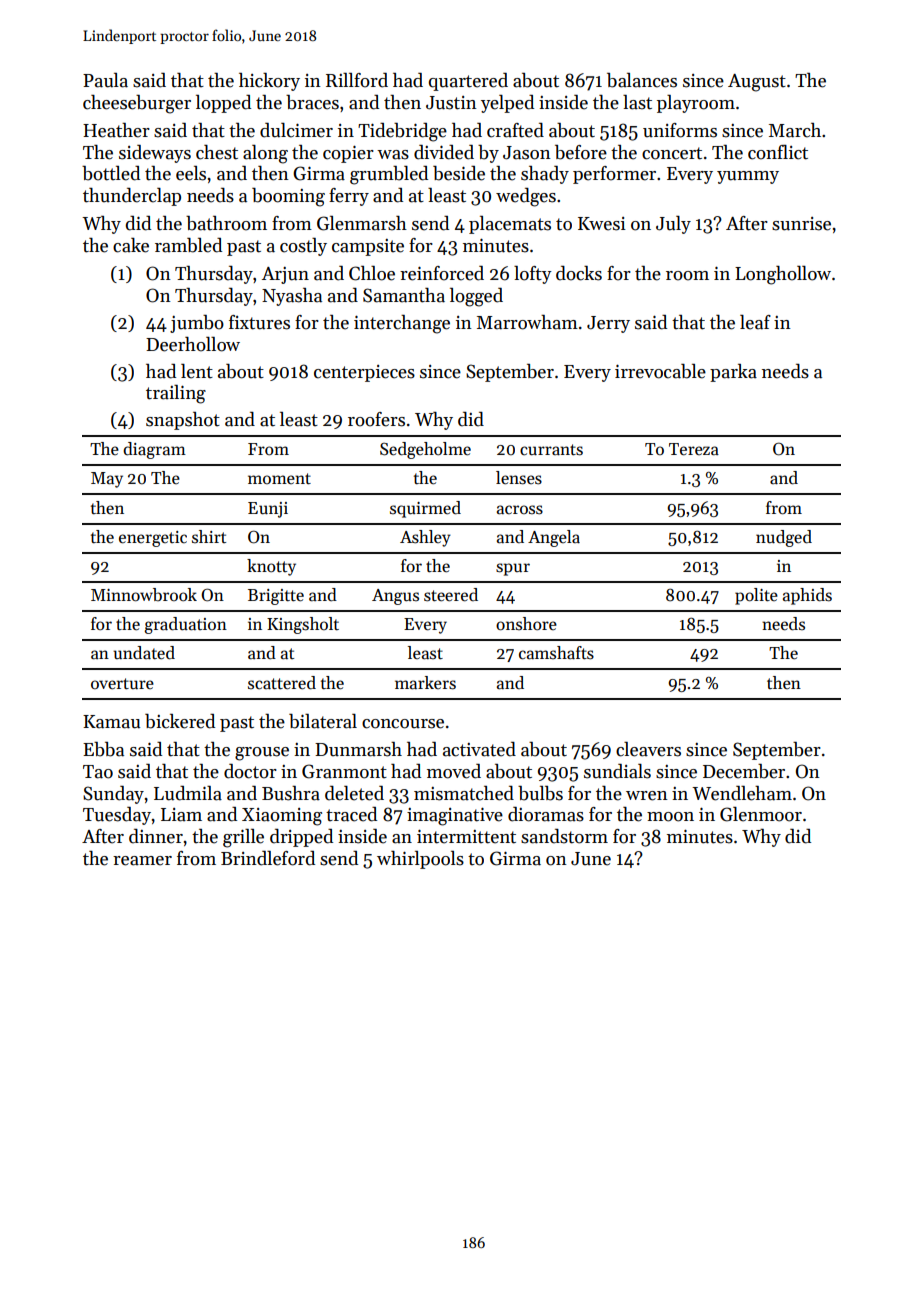  I want to click on aphids, so click(807, 596).
